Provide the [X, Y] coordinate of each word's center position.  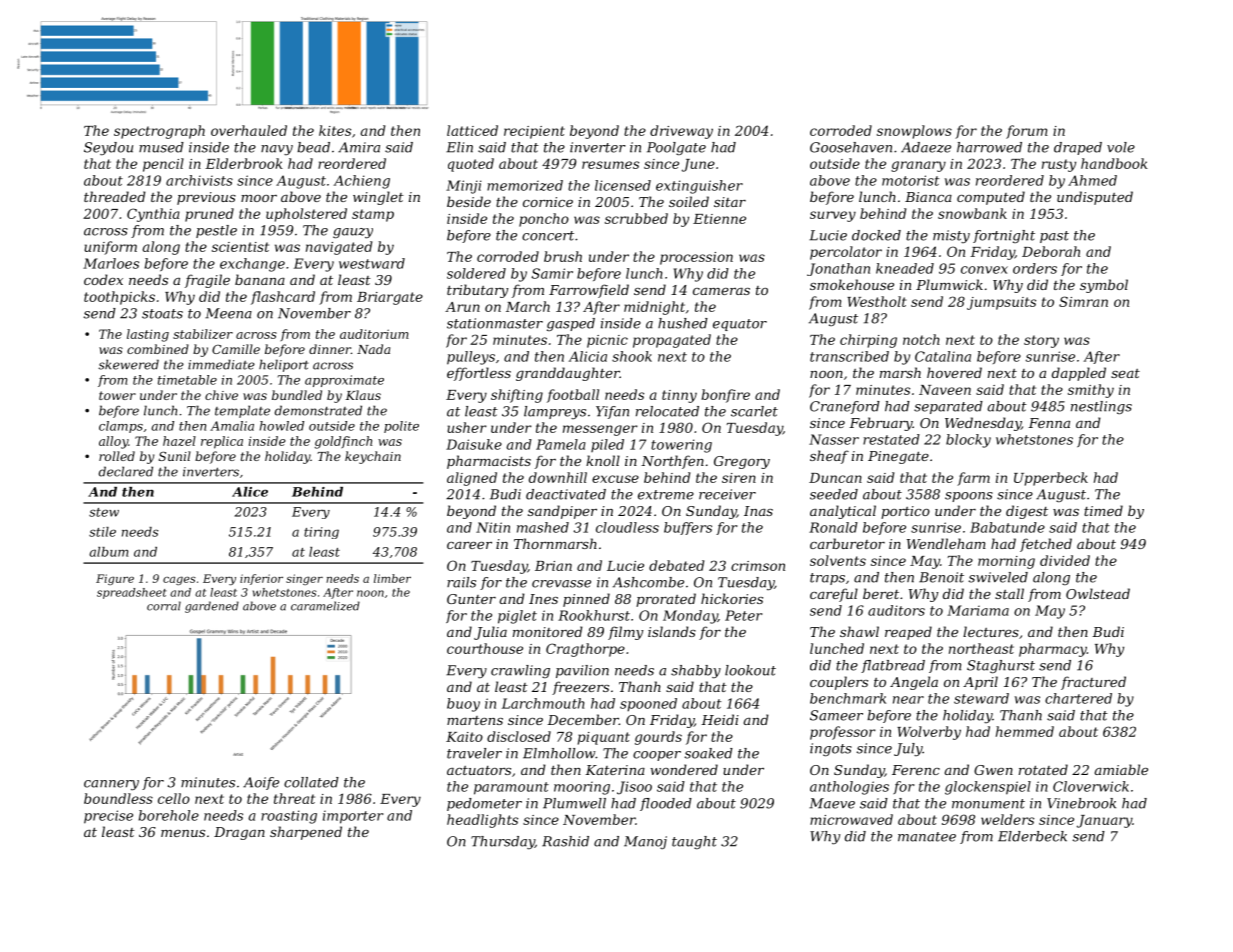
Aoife [261, 783]
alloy [113, 442]
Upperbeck [1051, 479]
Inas [758, 511]
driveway [681, 132]
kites [335, 130]
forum [1027, 132]
